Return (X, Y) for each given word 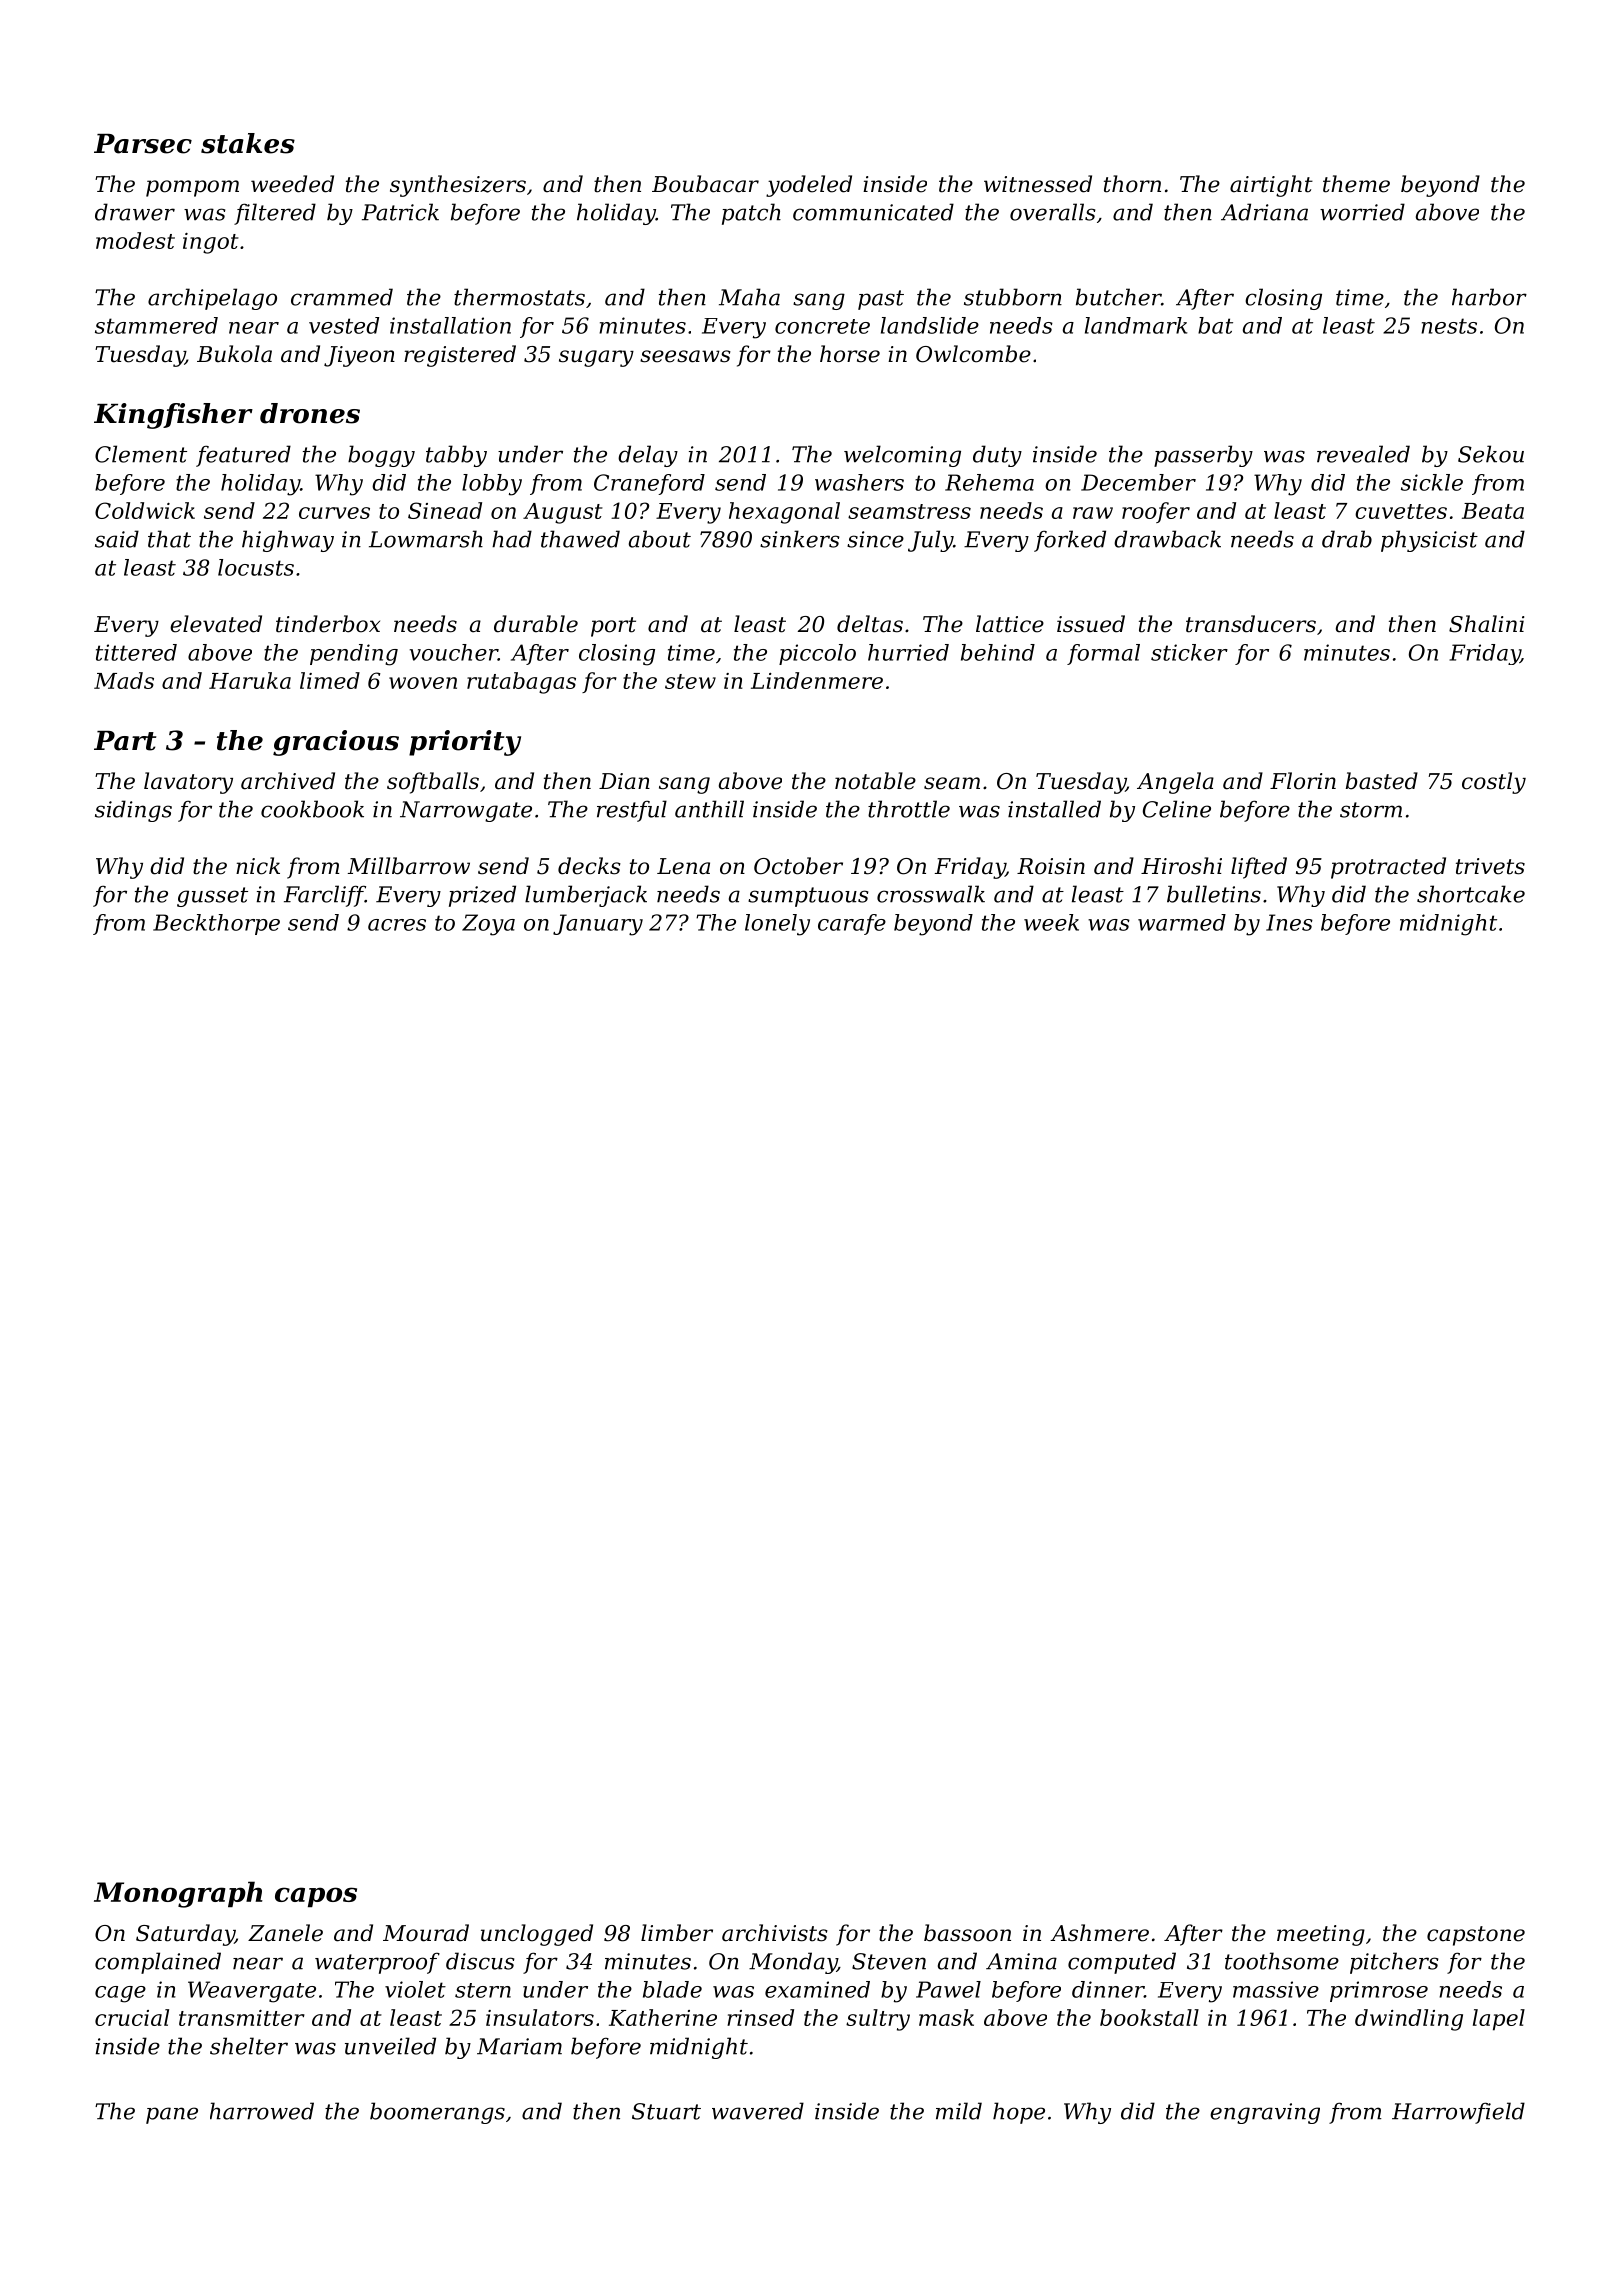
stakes (248, 143)
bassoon (967, 1933)
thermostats (519, 297)
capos (316, 1897)
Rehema (989, 482)
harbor (1489, 297)
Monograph (178, 1894)
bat (1215, 325)
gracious (336, 743)
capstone (1476, 1936)
